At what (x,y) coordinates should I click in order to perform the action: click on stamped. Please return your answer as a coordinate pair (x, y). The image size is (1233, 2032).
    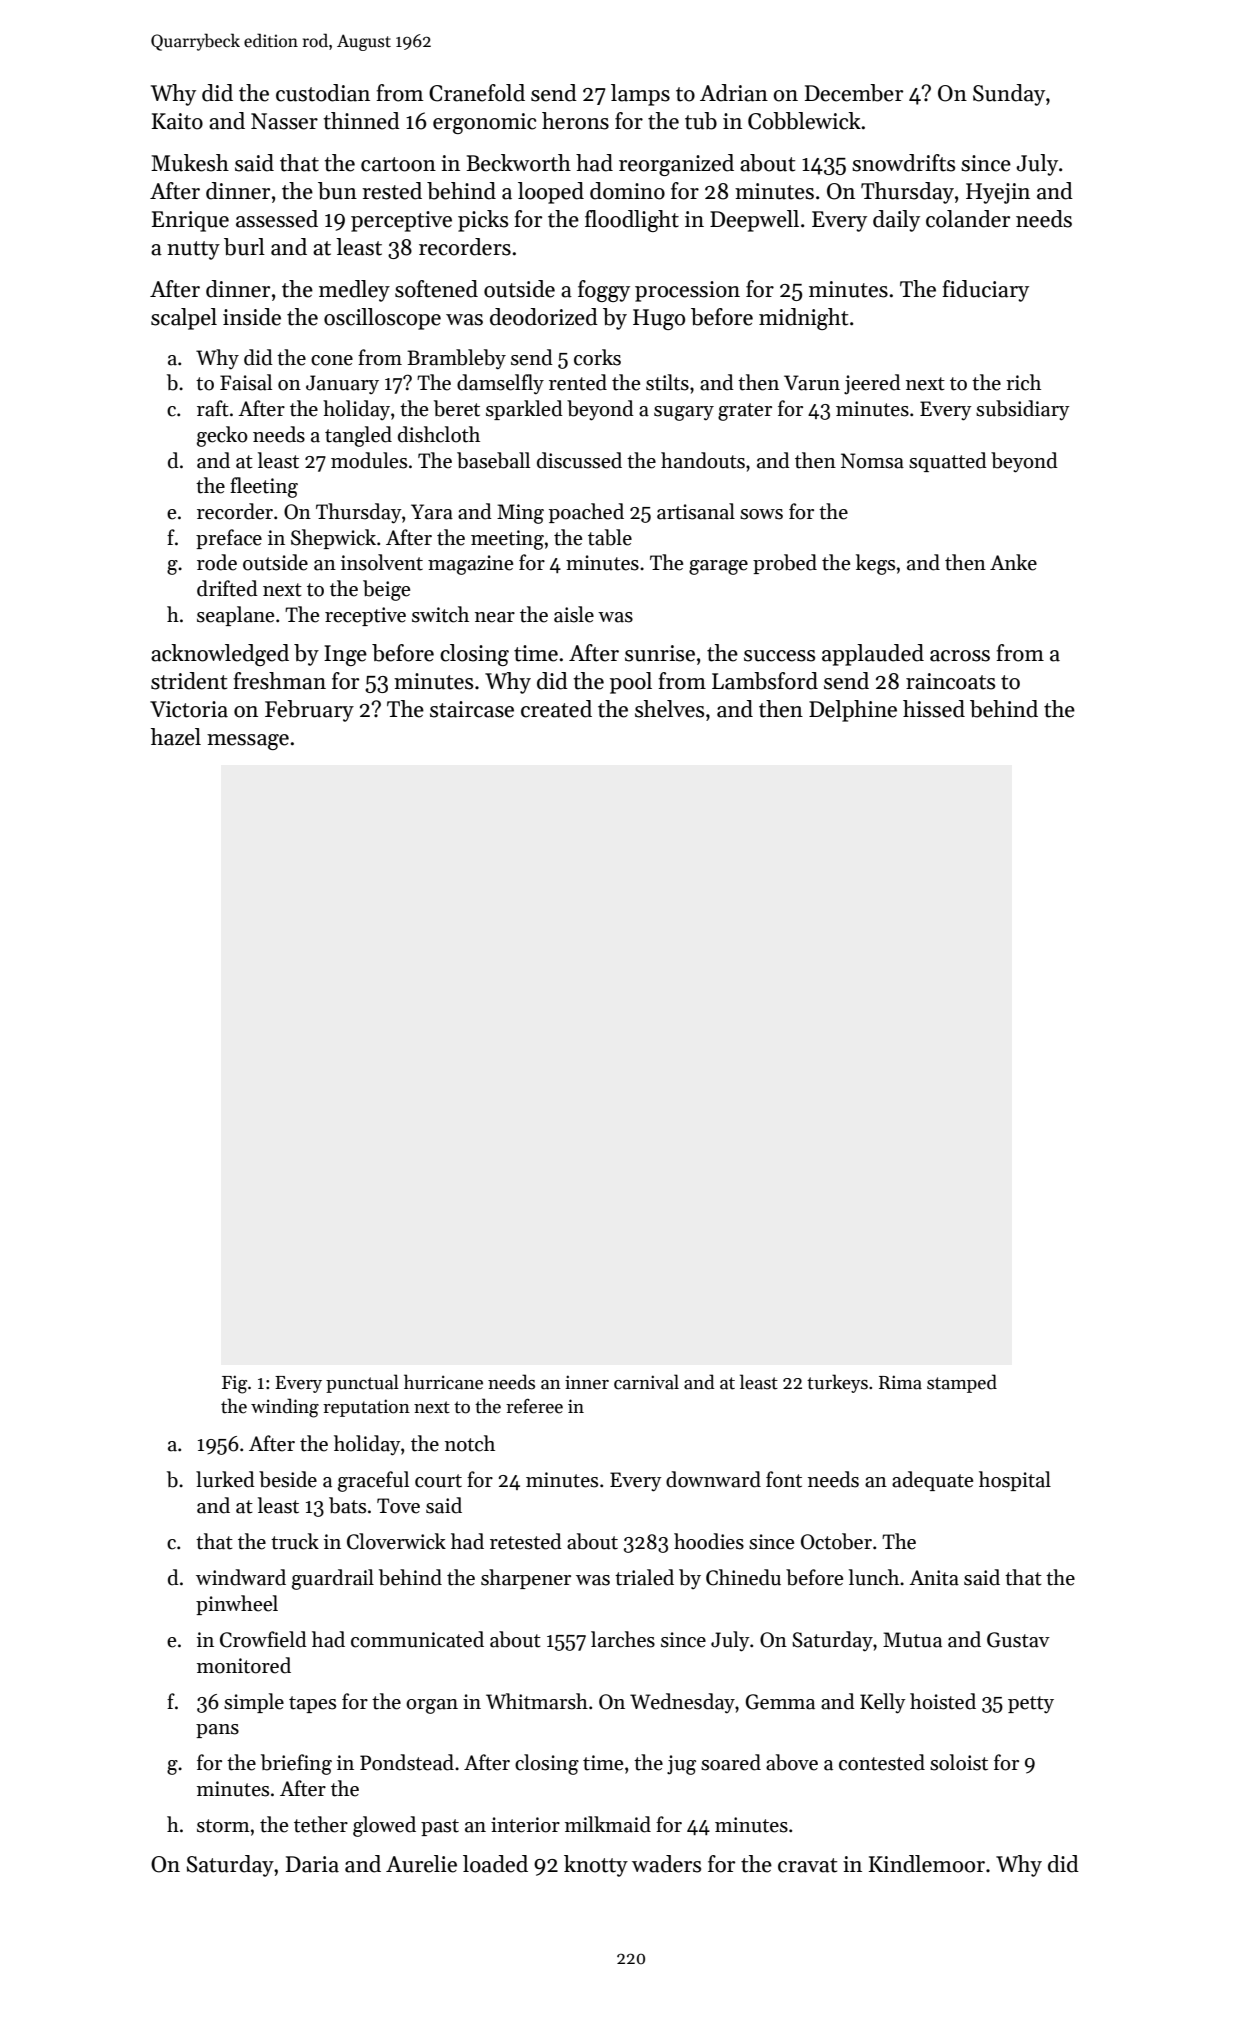
    Looking at the image, I should click on (962, 1383).
